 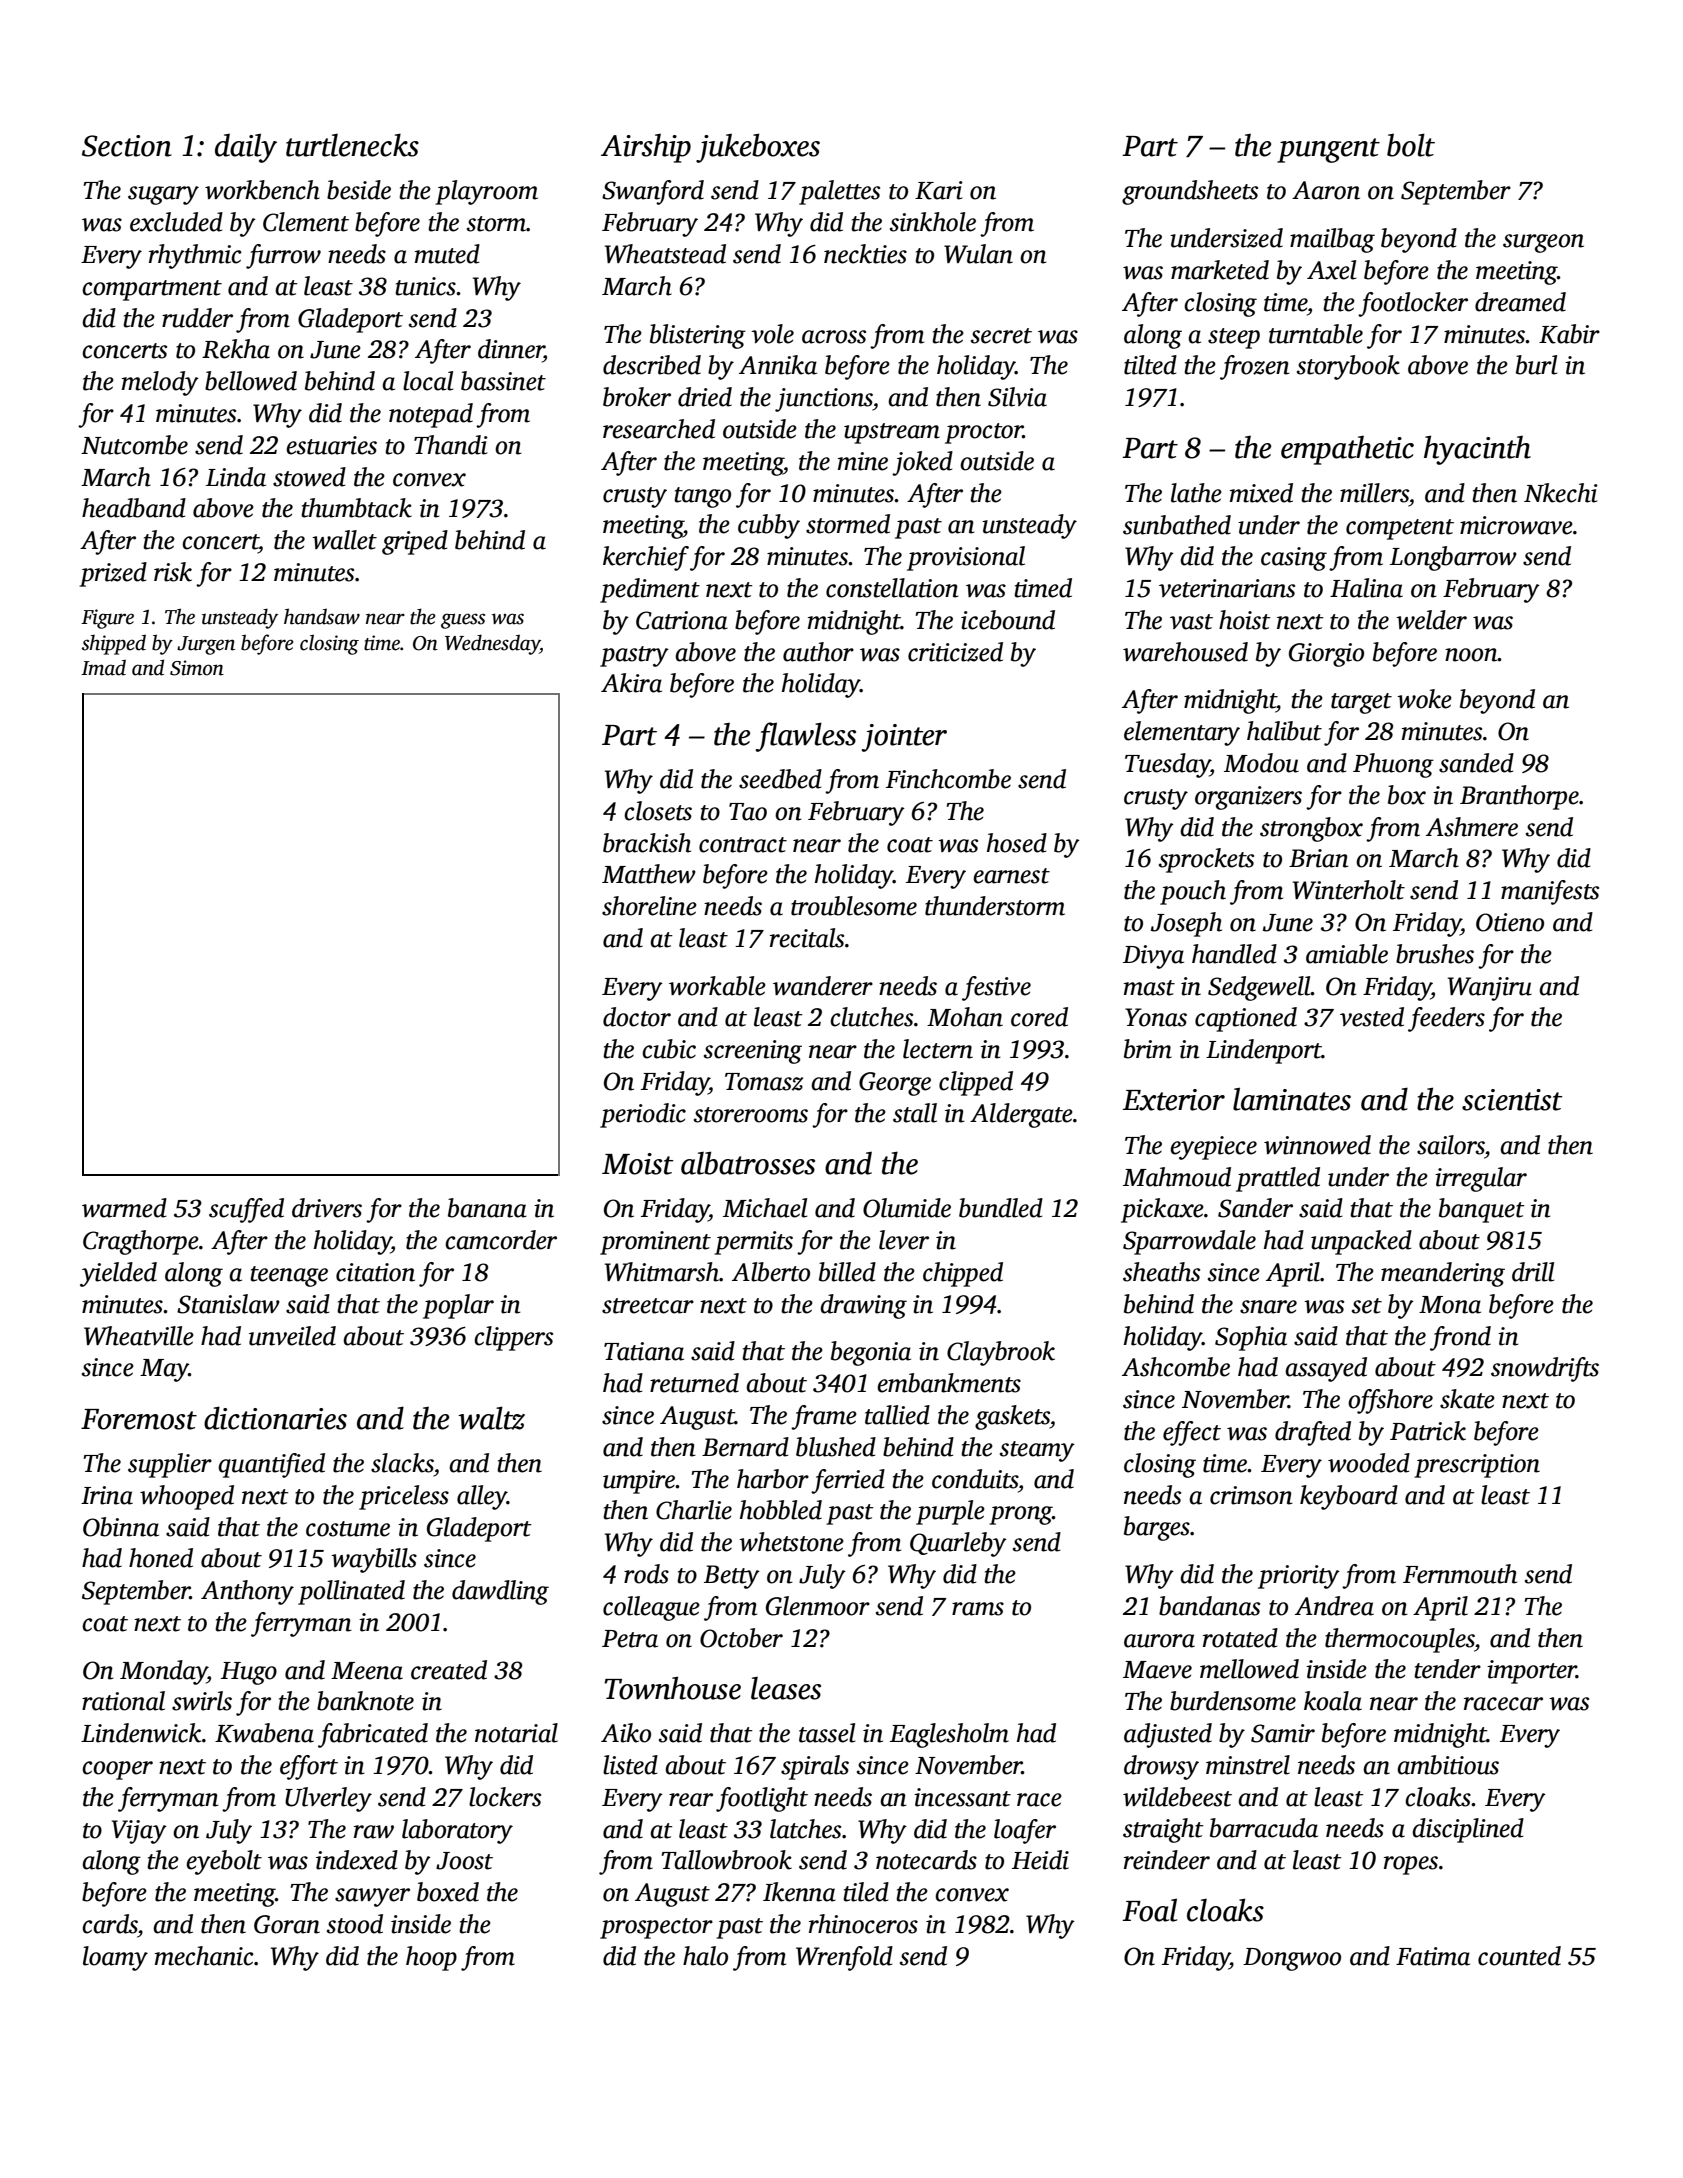 What do you see at coordinates (694, 1383) in the screenshot?
I see `returned` at bounding box center [694, 1383].
